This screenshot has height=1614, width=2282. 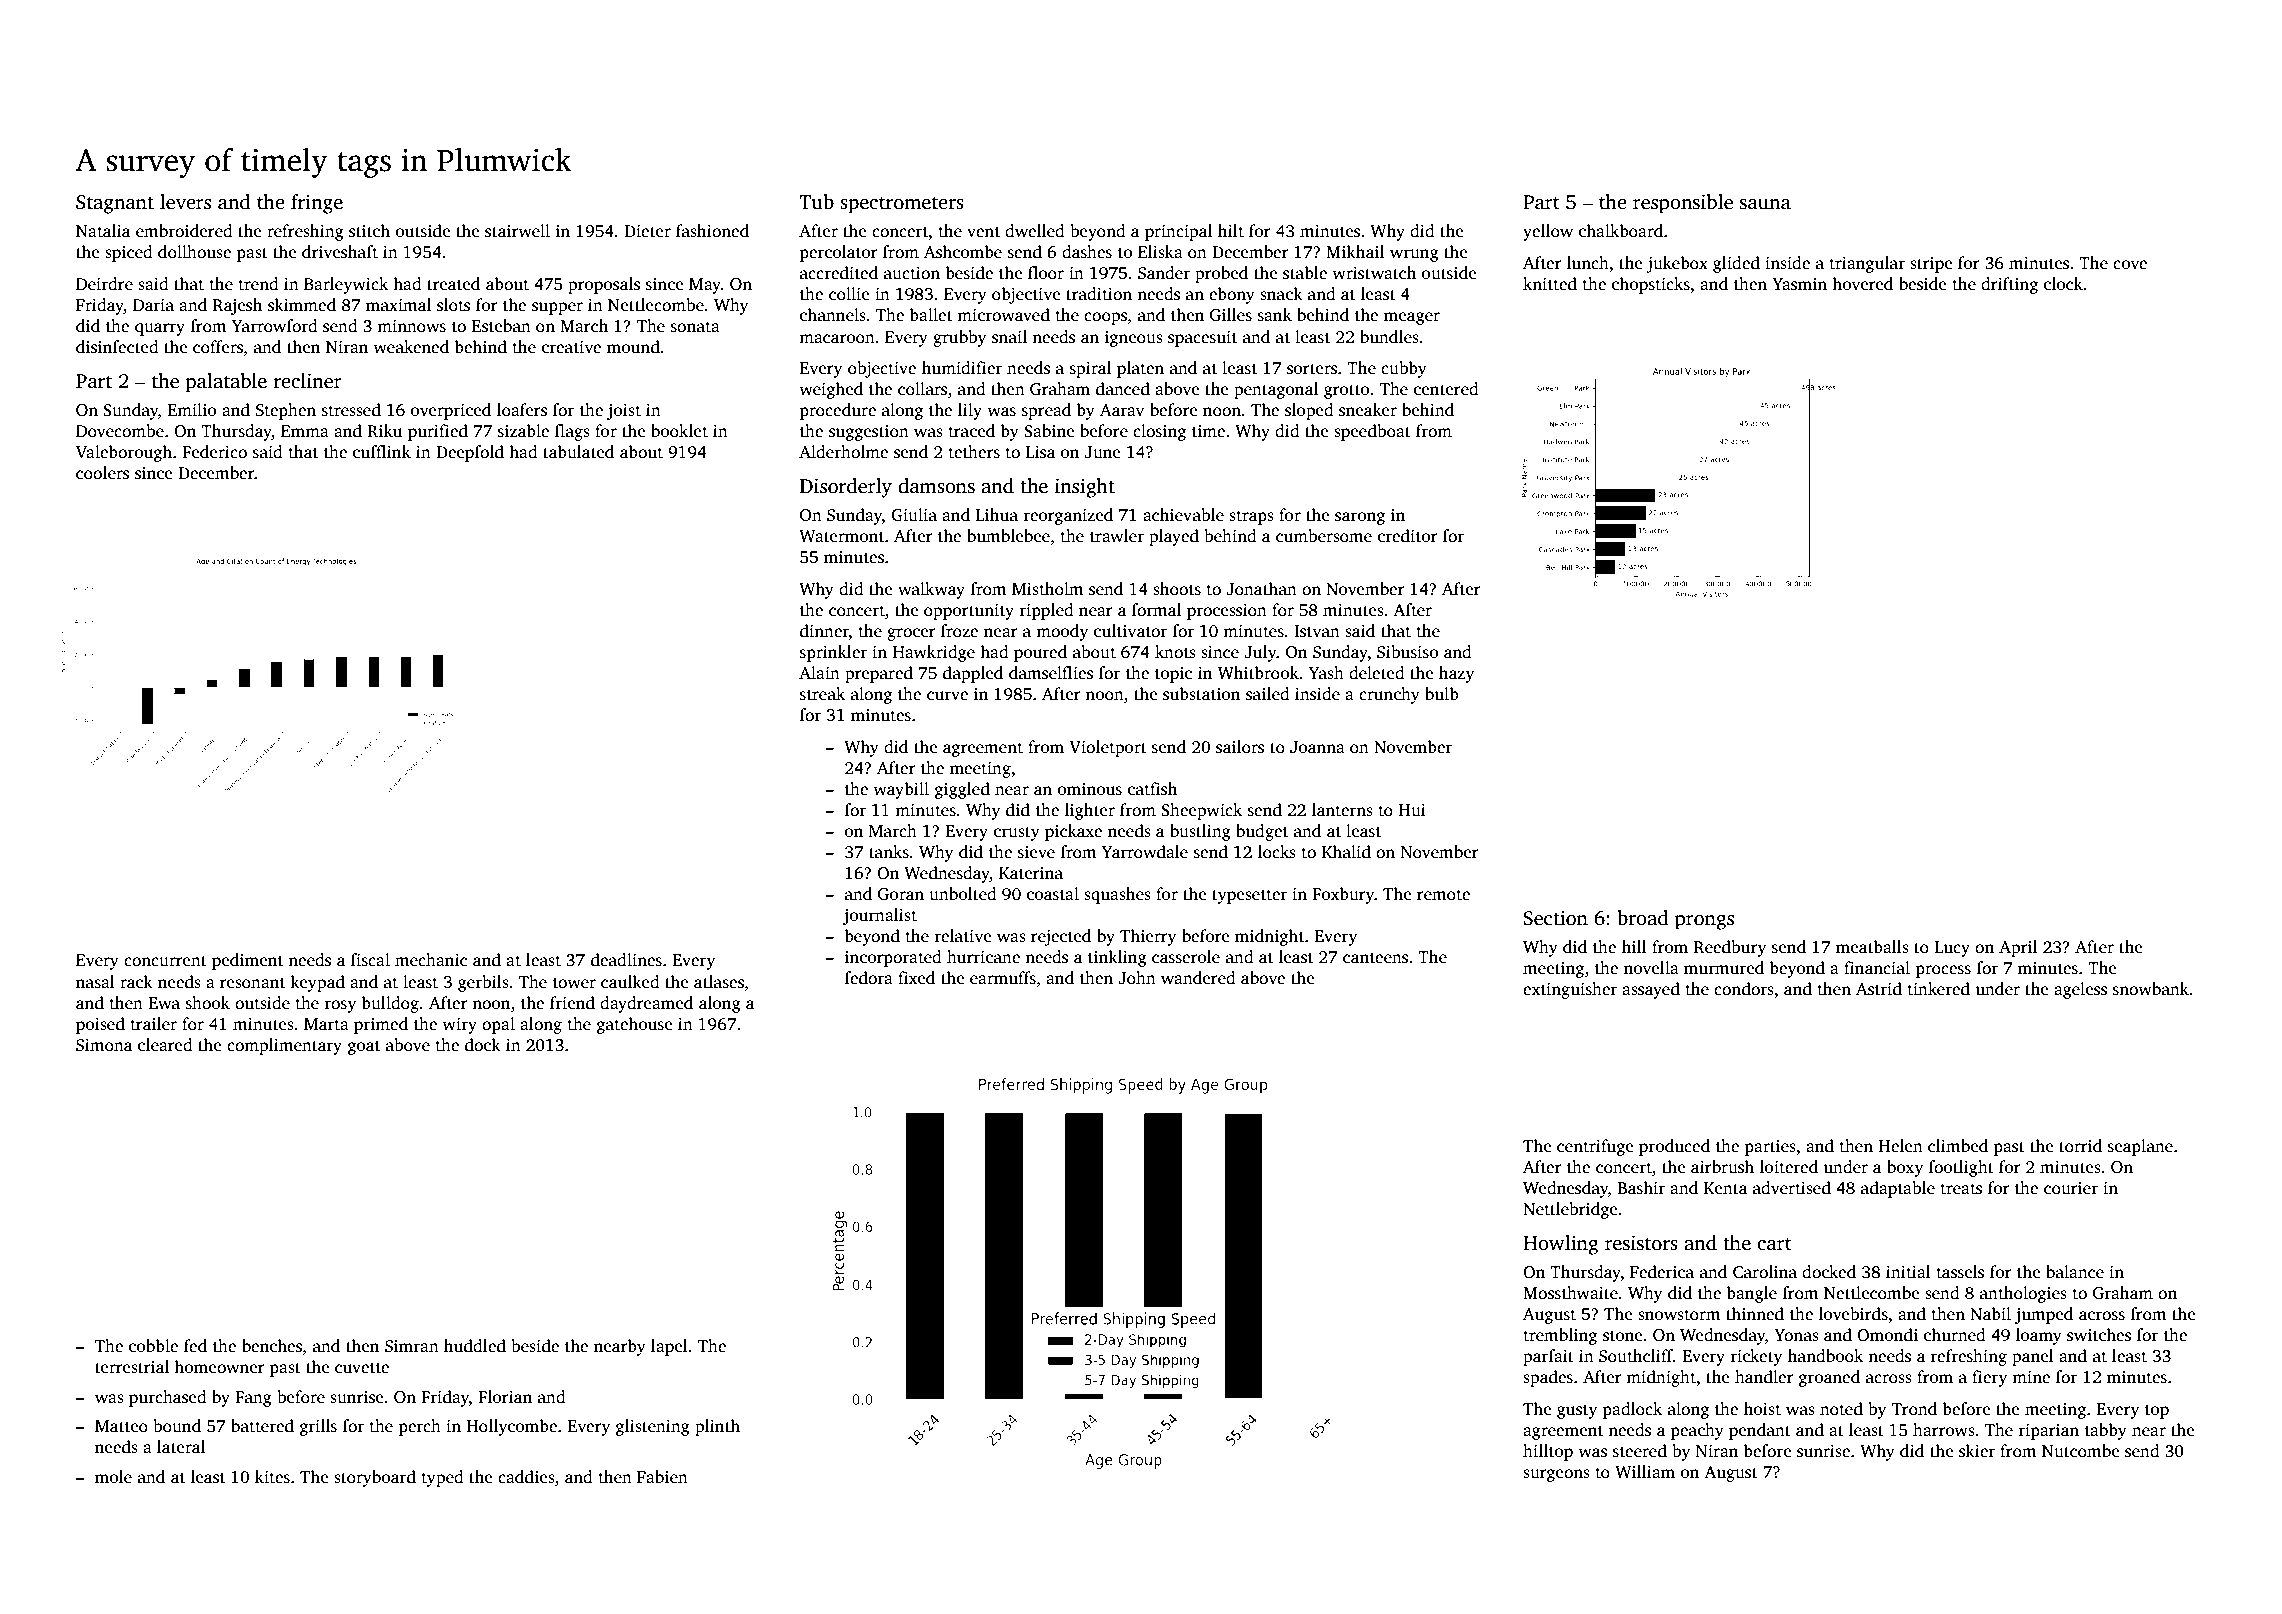 What do you see at coordinates (2151, 989) in the screenshot?
I see `snowbank` at bounding box center [2151, 989].
